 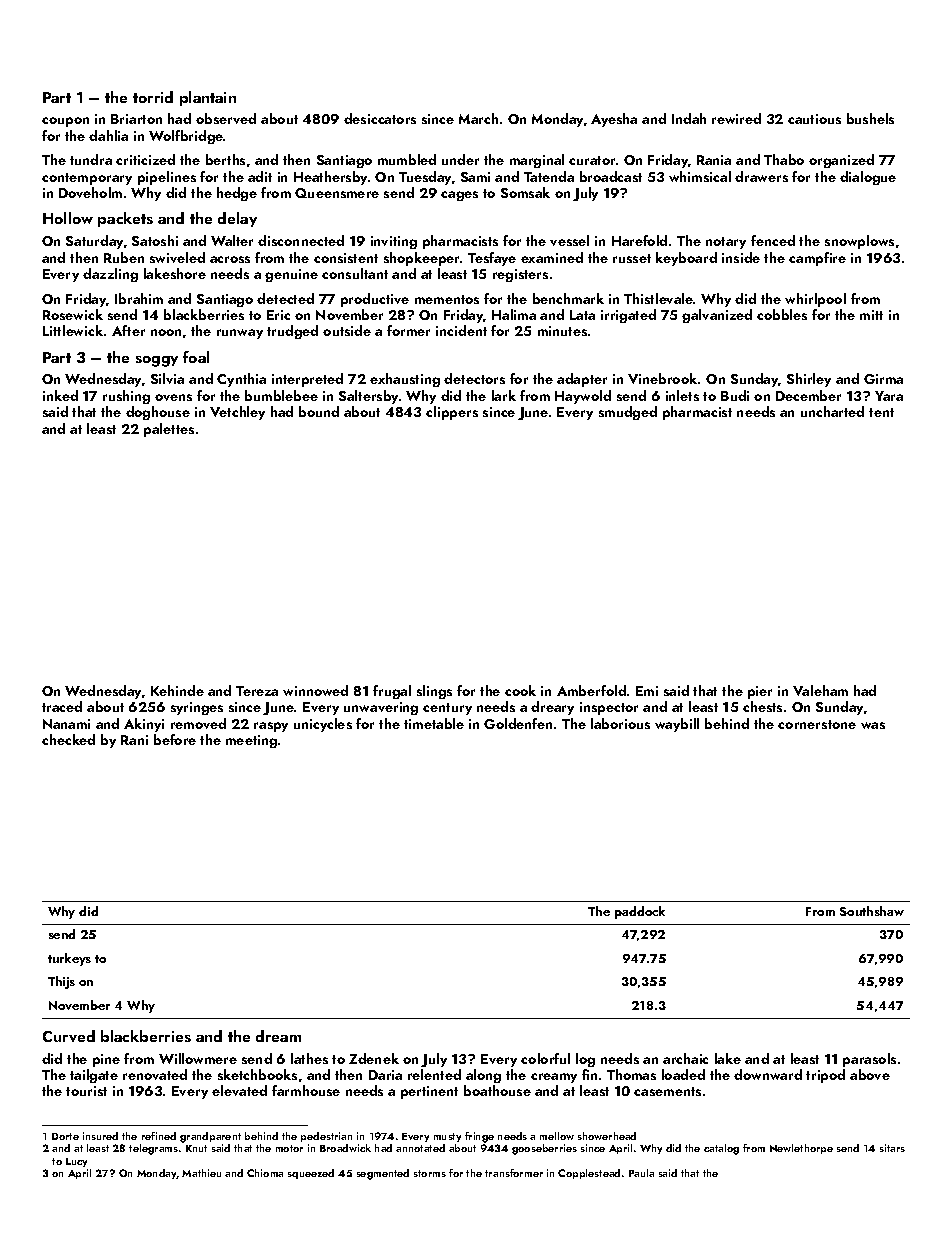 I want to click on snowplows, so click(x=859, y=242).
